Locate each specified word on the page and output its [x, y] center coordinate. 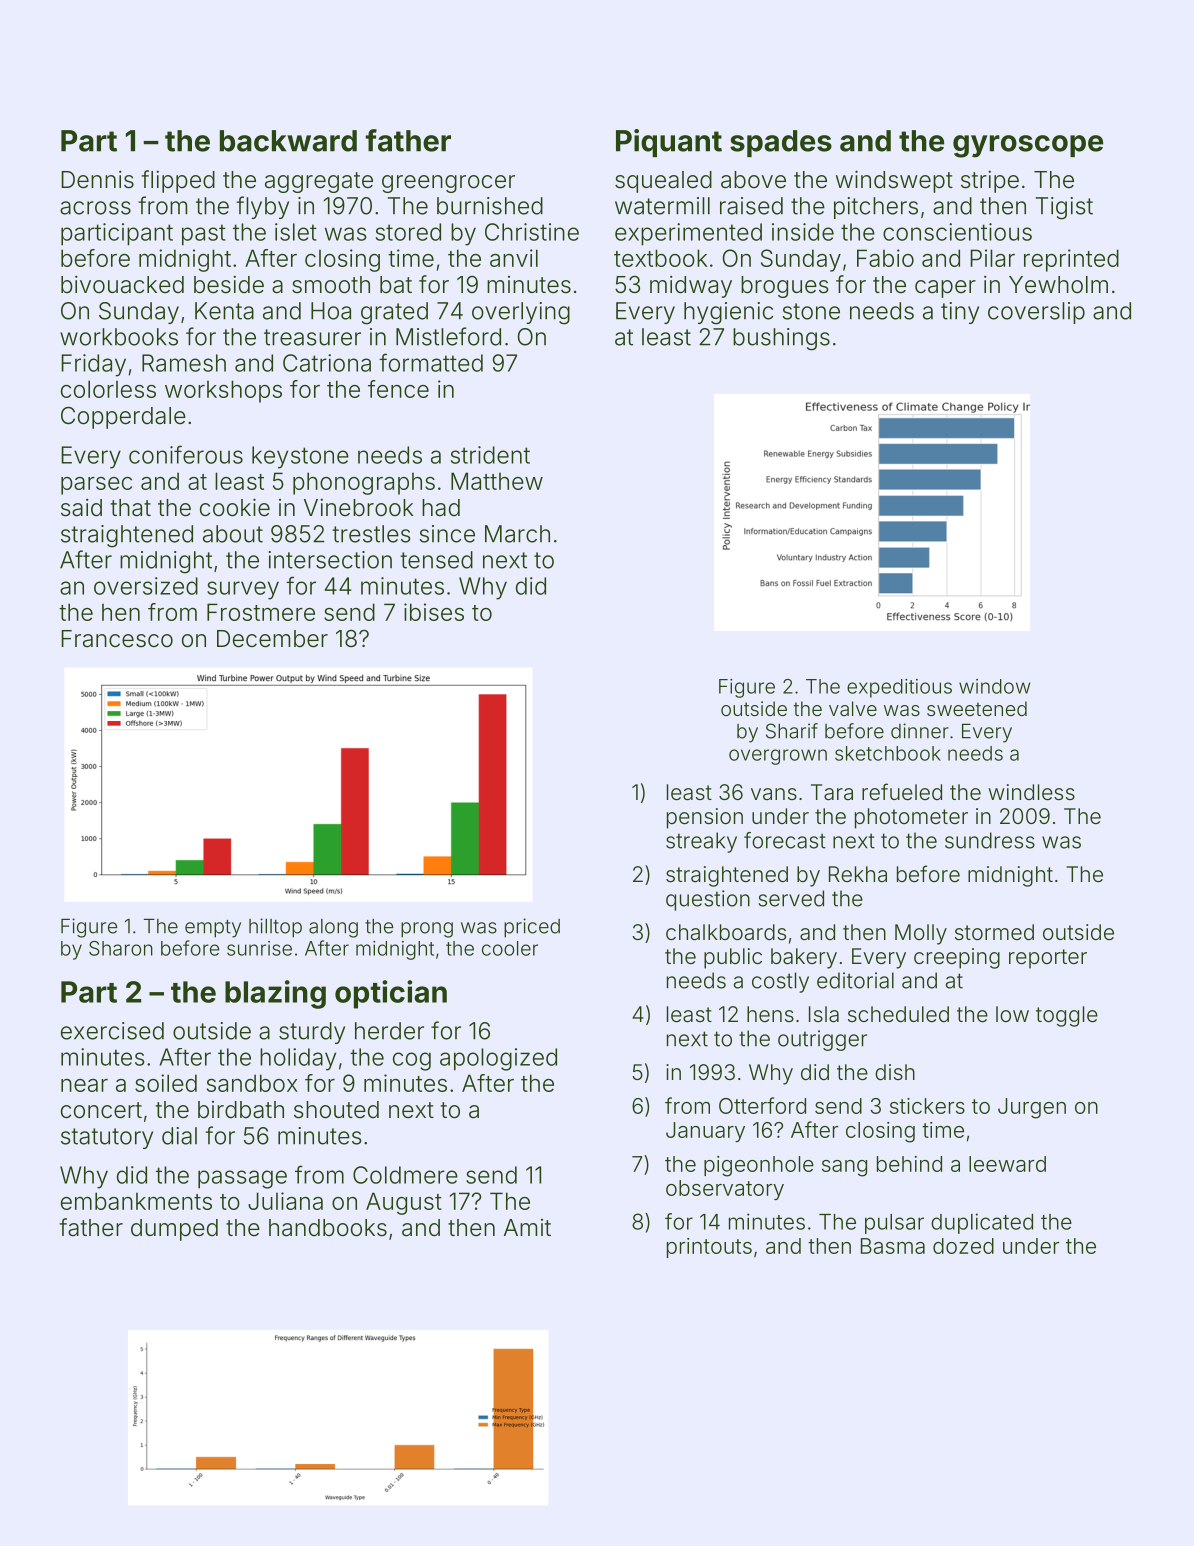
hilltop [275, 928]
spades [781, 143]
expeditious [899, 688]
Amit [527, 1227]
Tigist [1064, 208]
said [81, 507]
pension [705, 818]
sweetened [977, 708]
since [447, 534]
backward [288, 141]
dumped [174, 1230]
